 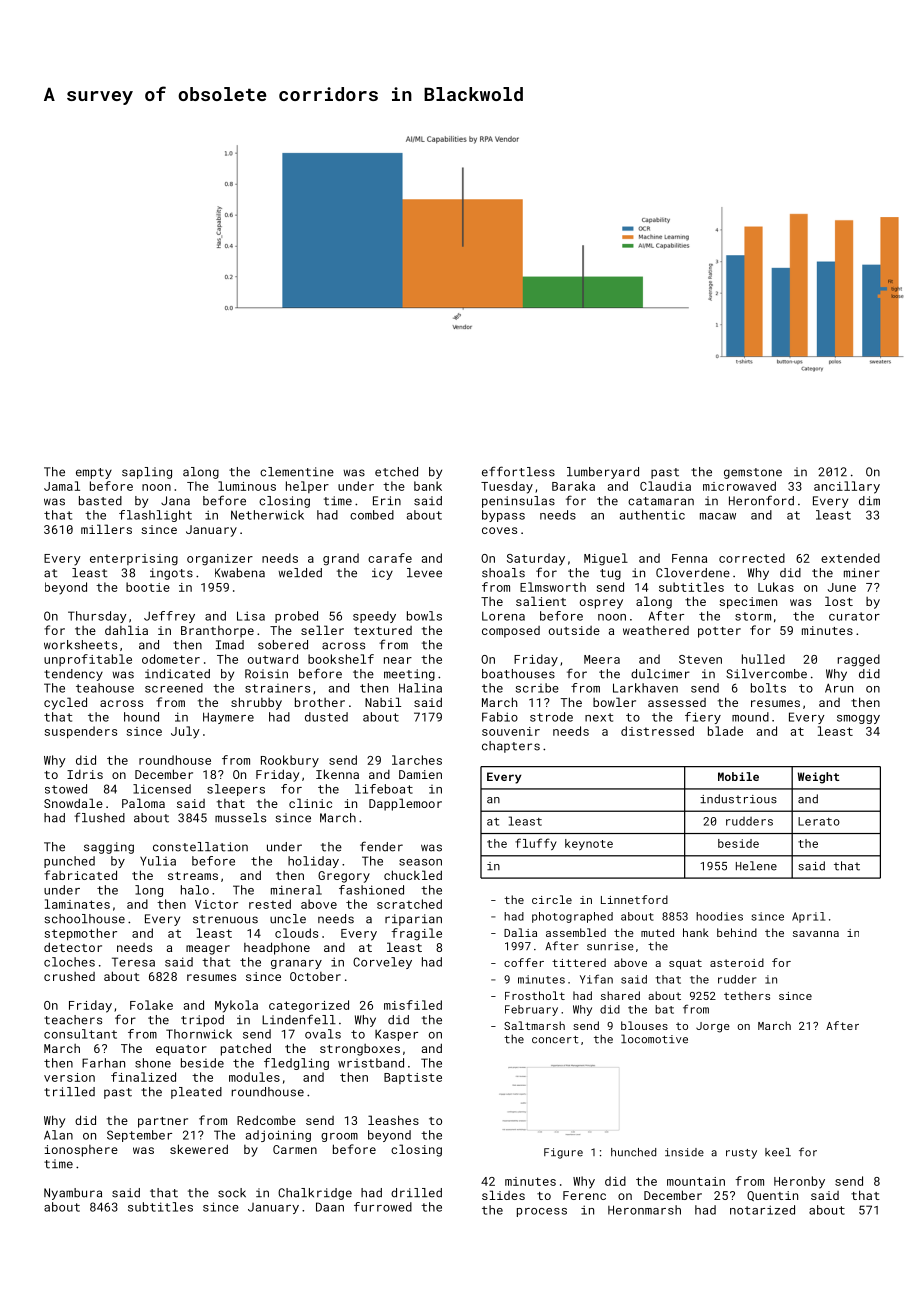 I want to click on riparian, so click(x=413, y=920).
